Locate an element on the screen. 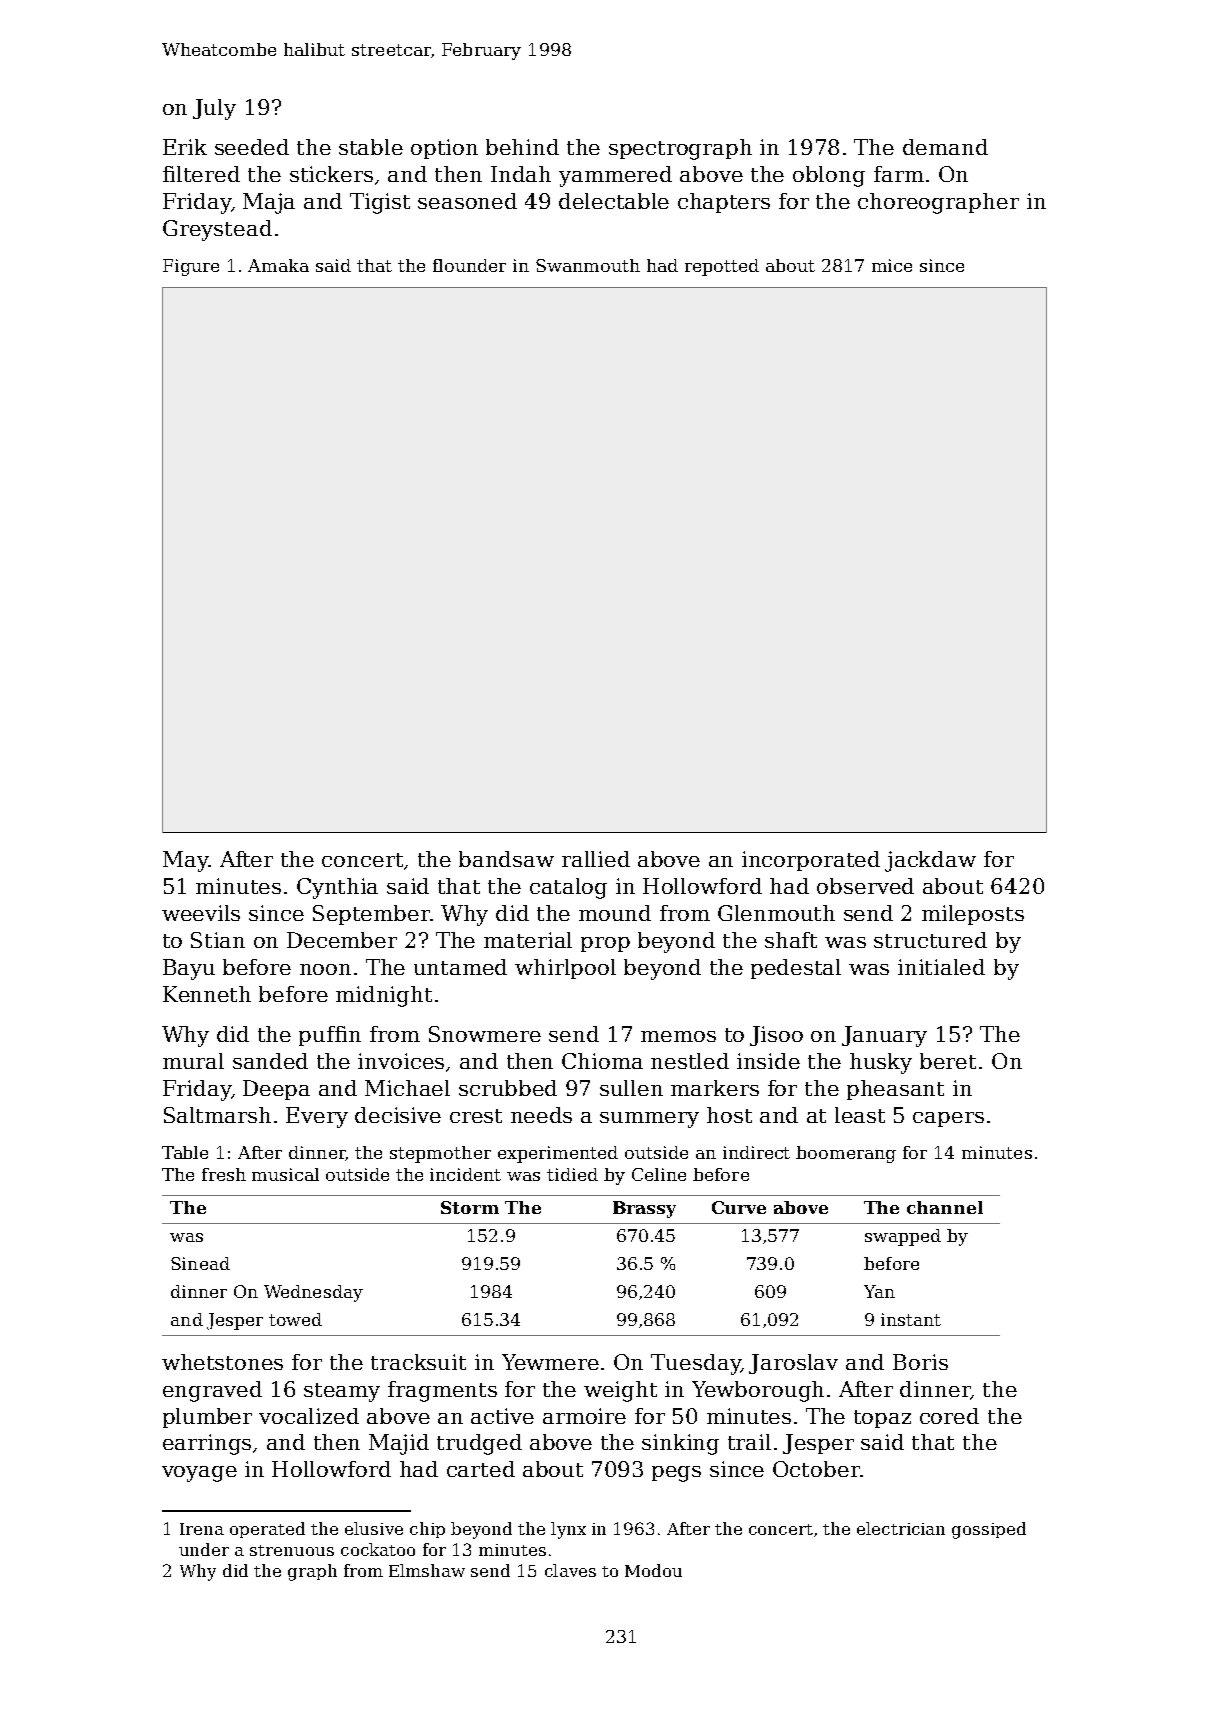 This screenshot has width=1209, height=1710. beret is located at coordinates (948, 1061).
